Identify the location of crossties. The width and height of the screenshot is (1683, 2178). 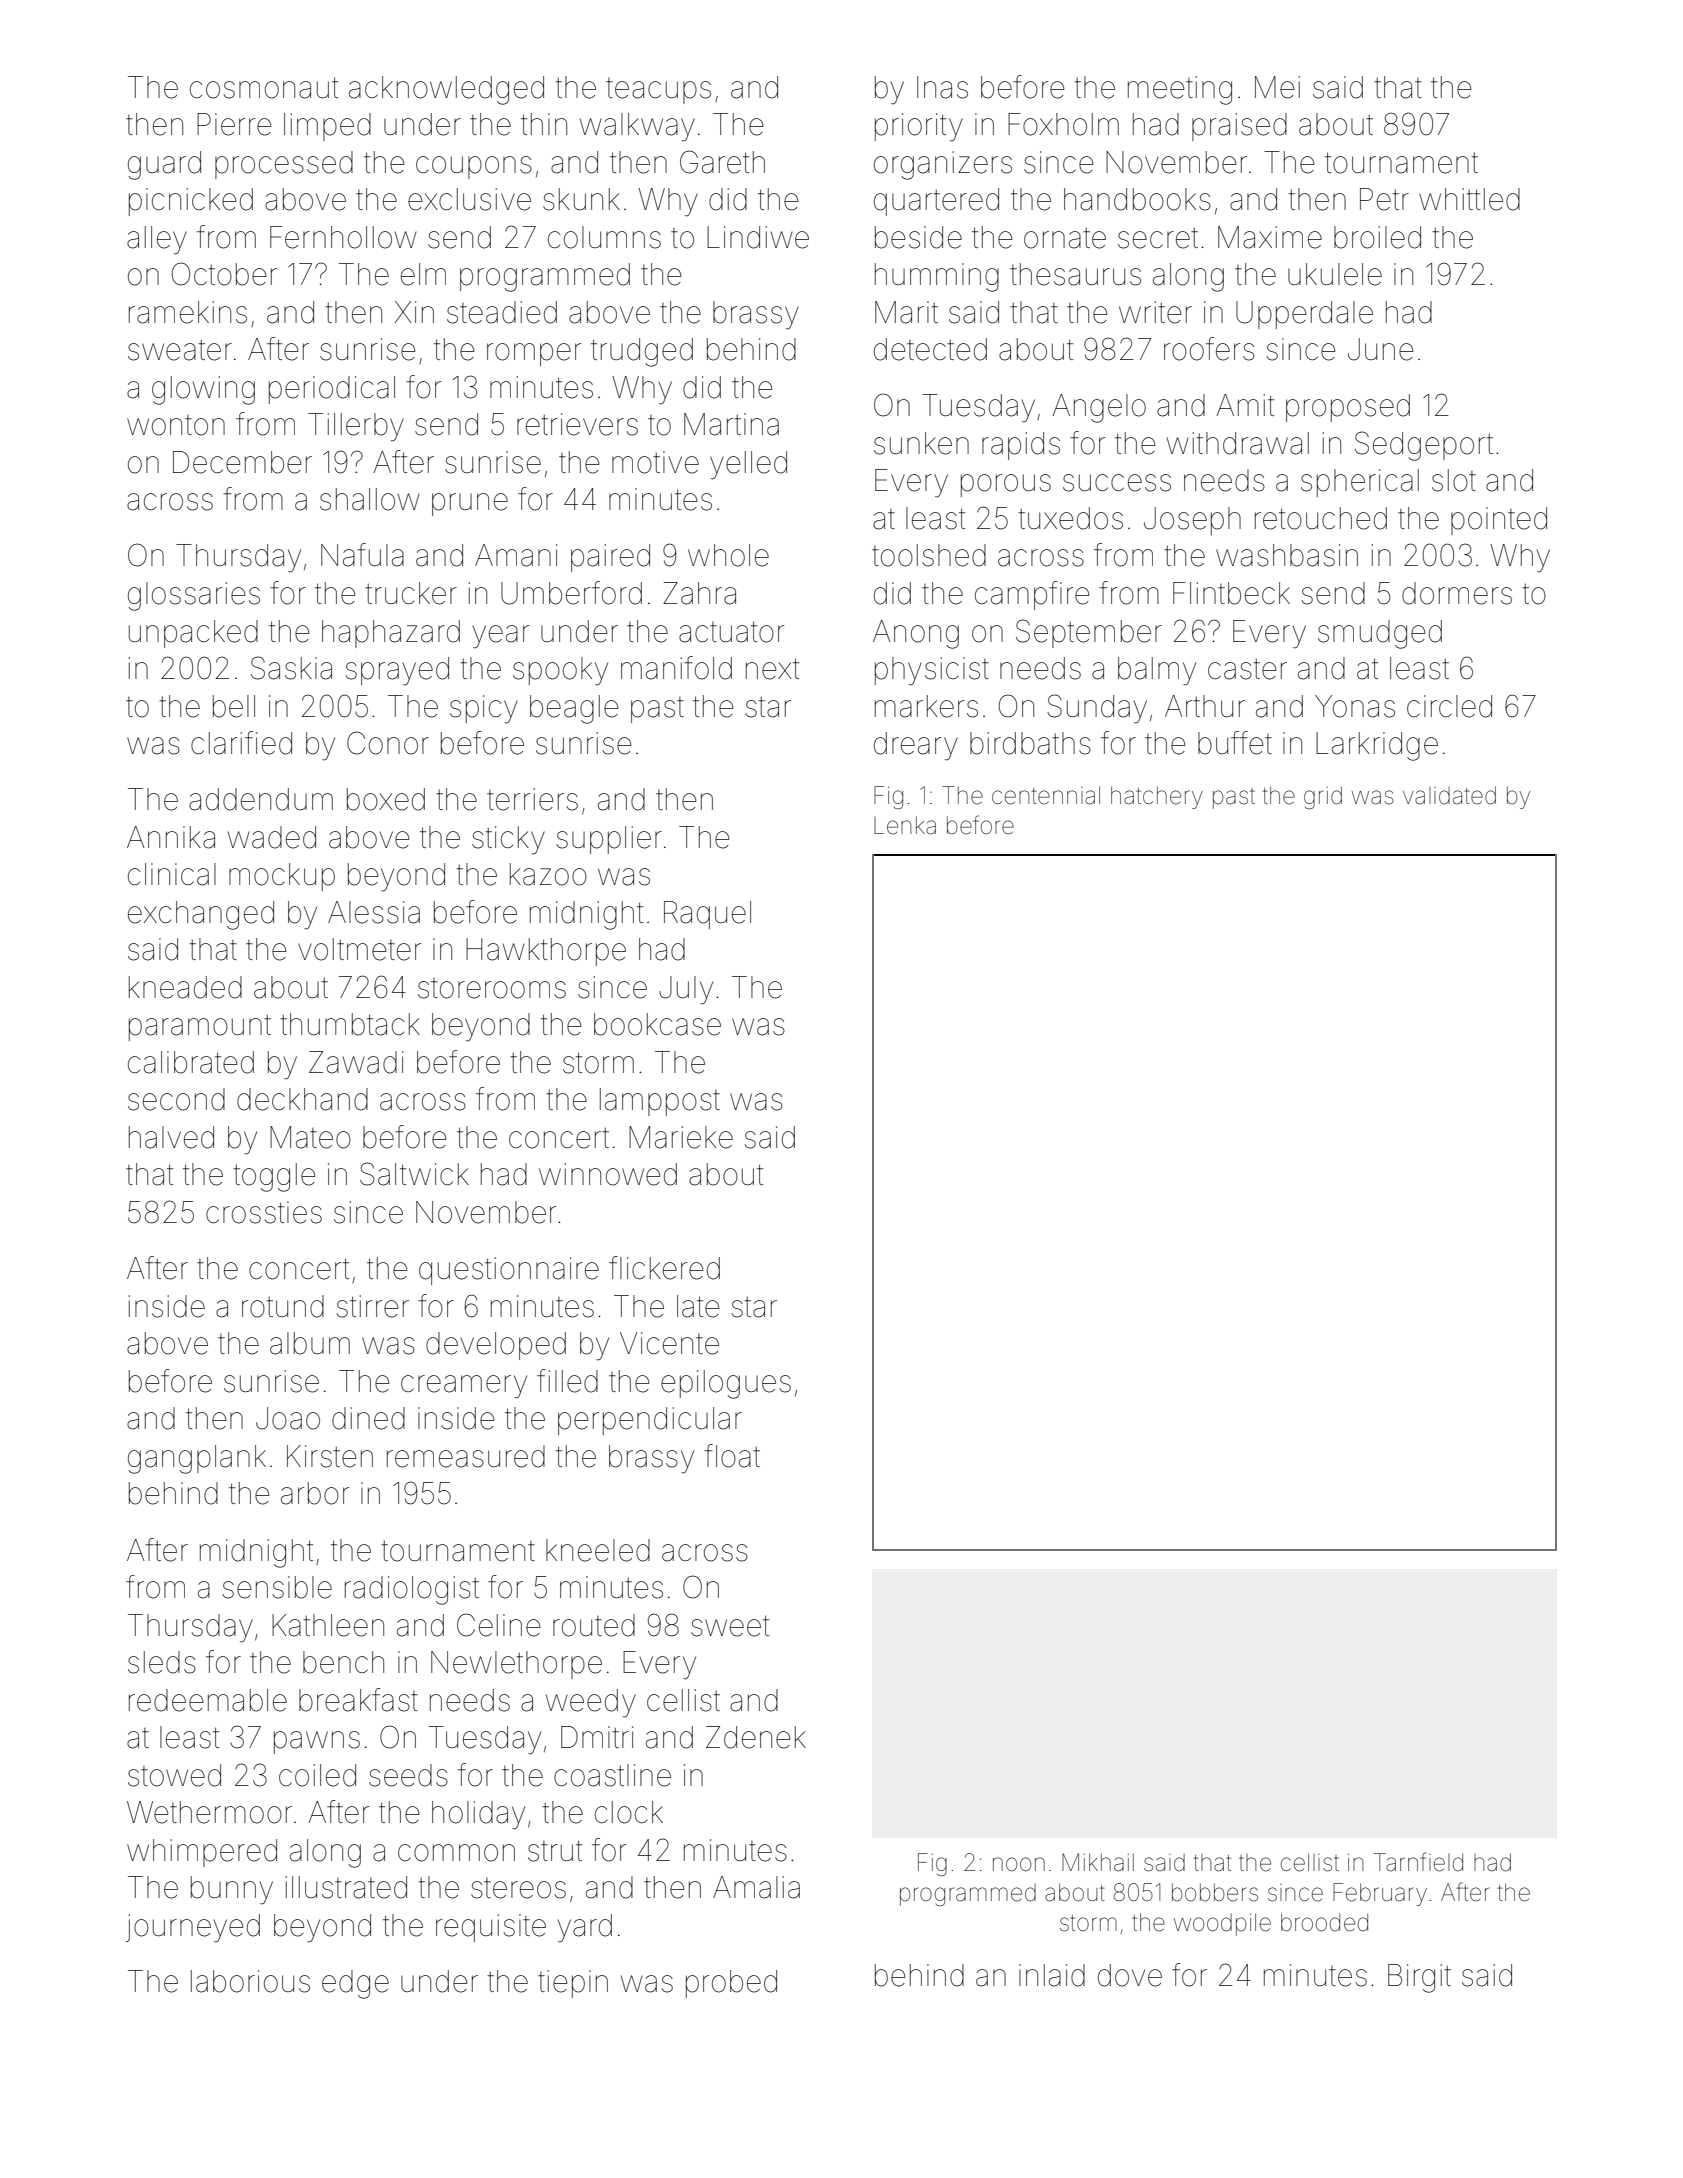
(264, 1212).
